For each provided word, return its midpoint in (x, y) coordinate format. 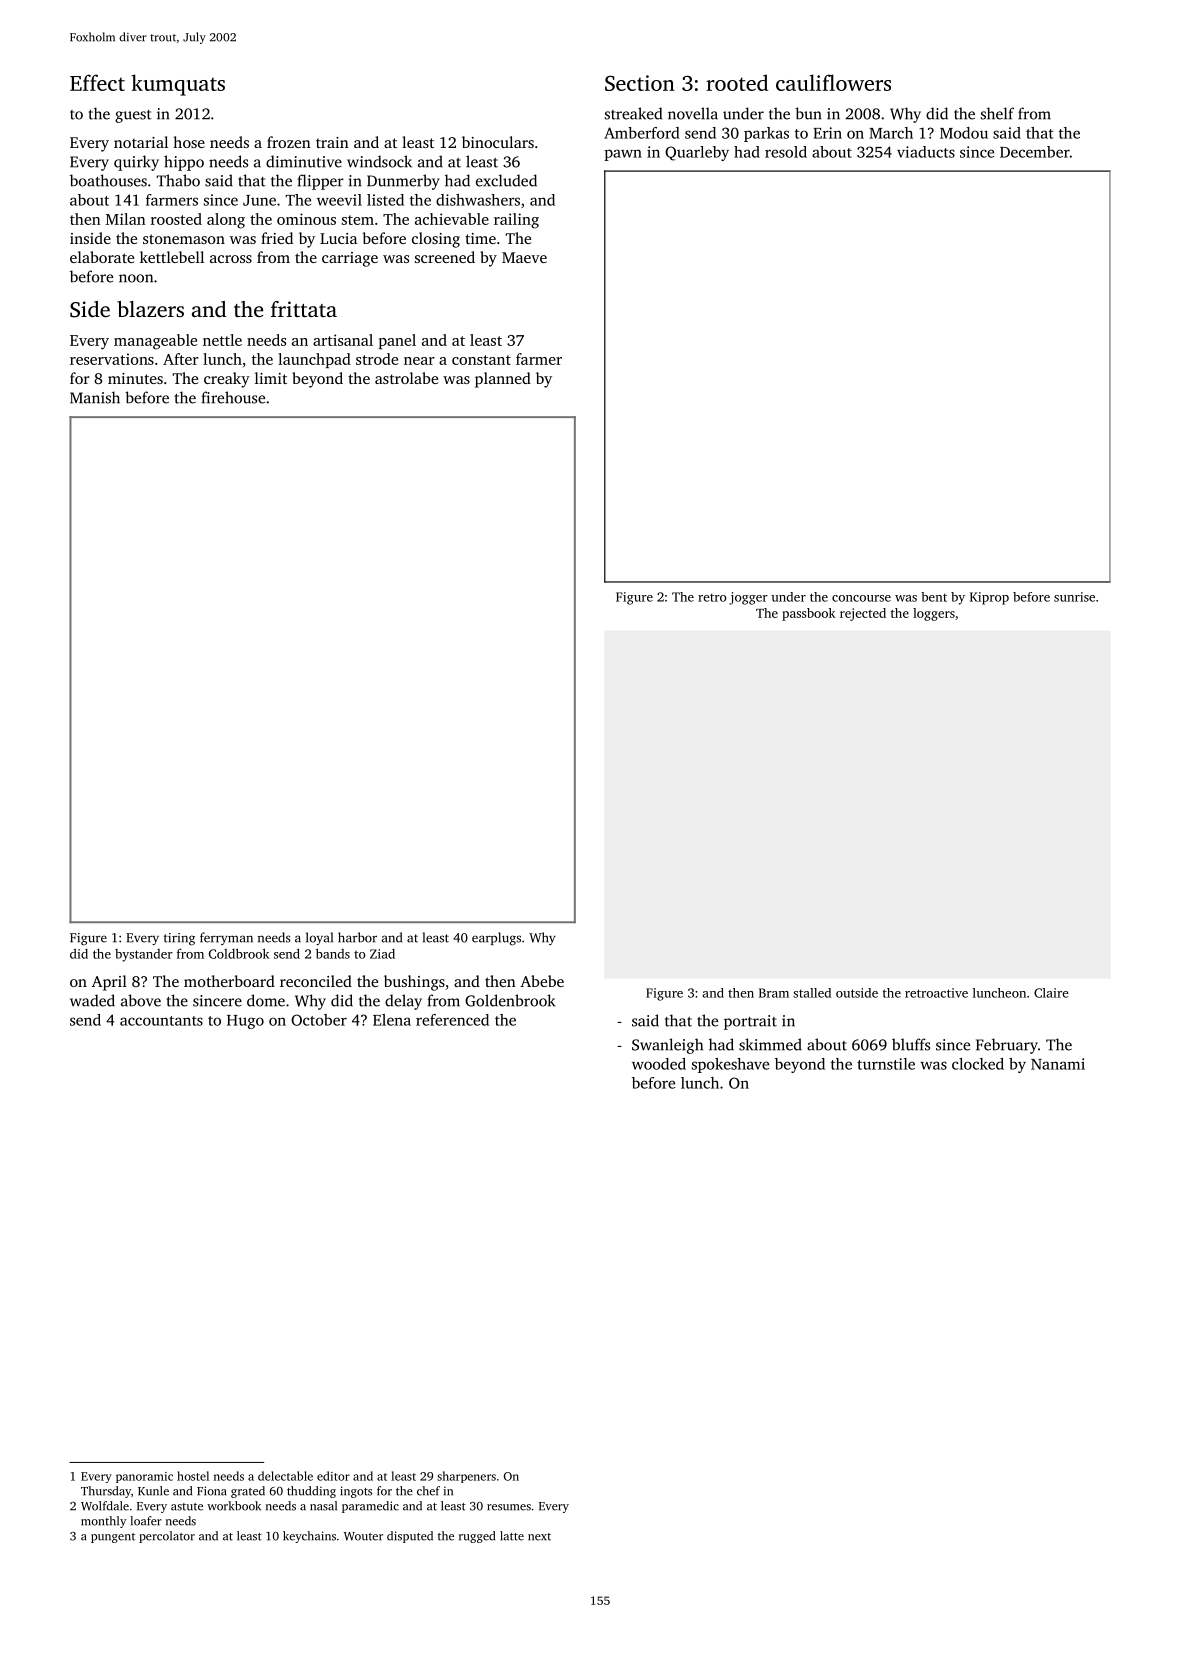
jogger (748, 598)
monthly (103, 1522)
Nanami (1058, 1064)
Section (640, 83)
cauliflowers (833, 82)
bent (934, 597)
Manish (95, 397)
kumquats (178, 85)
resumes (509, 1507)
